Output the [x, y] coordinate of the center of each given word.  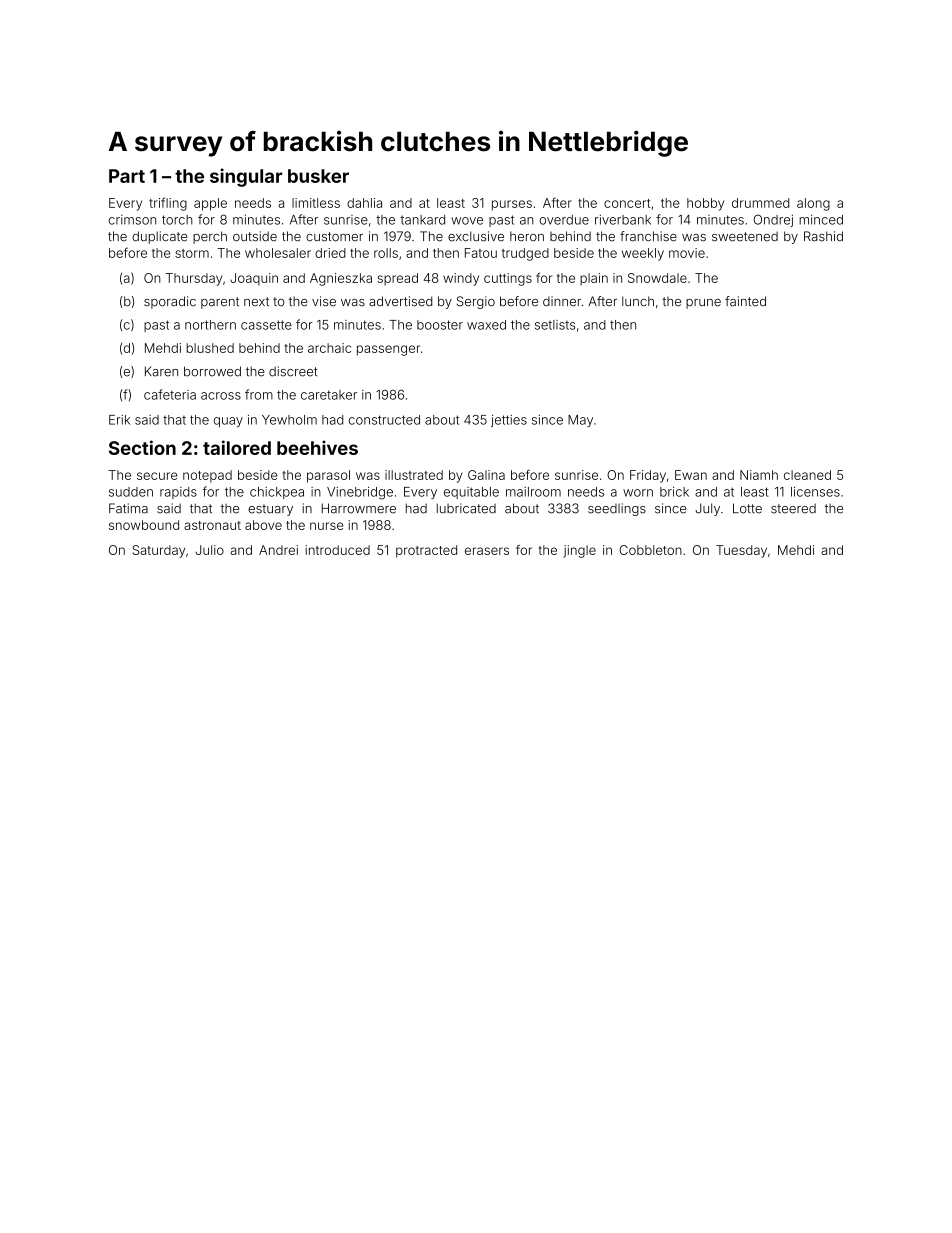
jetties [509, 421]
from [259, 394]
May [580, 421]
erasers [487, 551]
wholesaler [278, 253]
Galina [486, 475]
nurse [326, 526]
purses [512, 205]
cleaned [807, 475]
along [813, 204]
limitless [316, 203]
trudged [525, 254]
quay [228, 422]
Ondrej [773, 220]
